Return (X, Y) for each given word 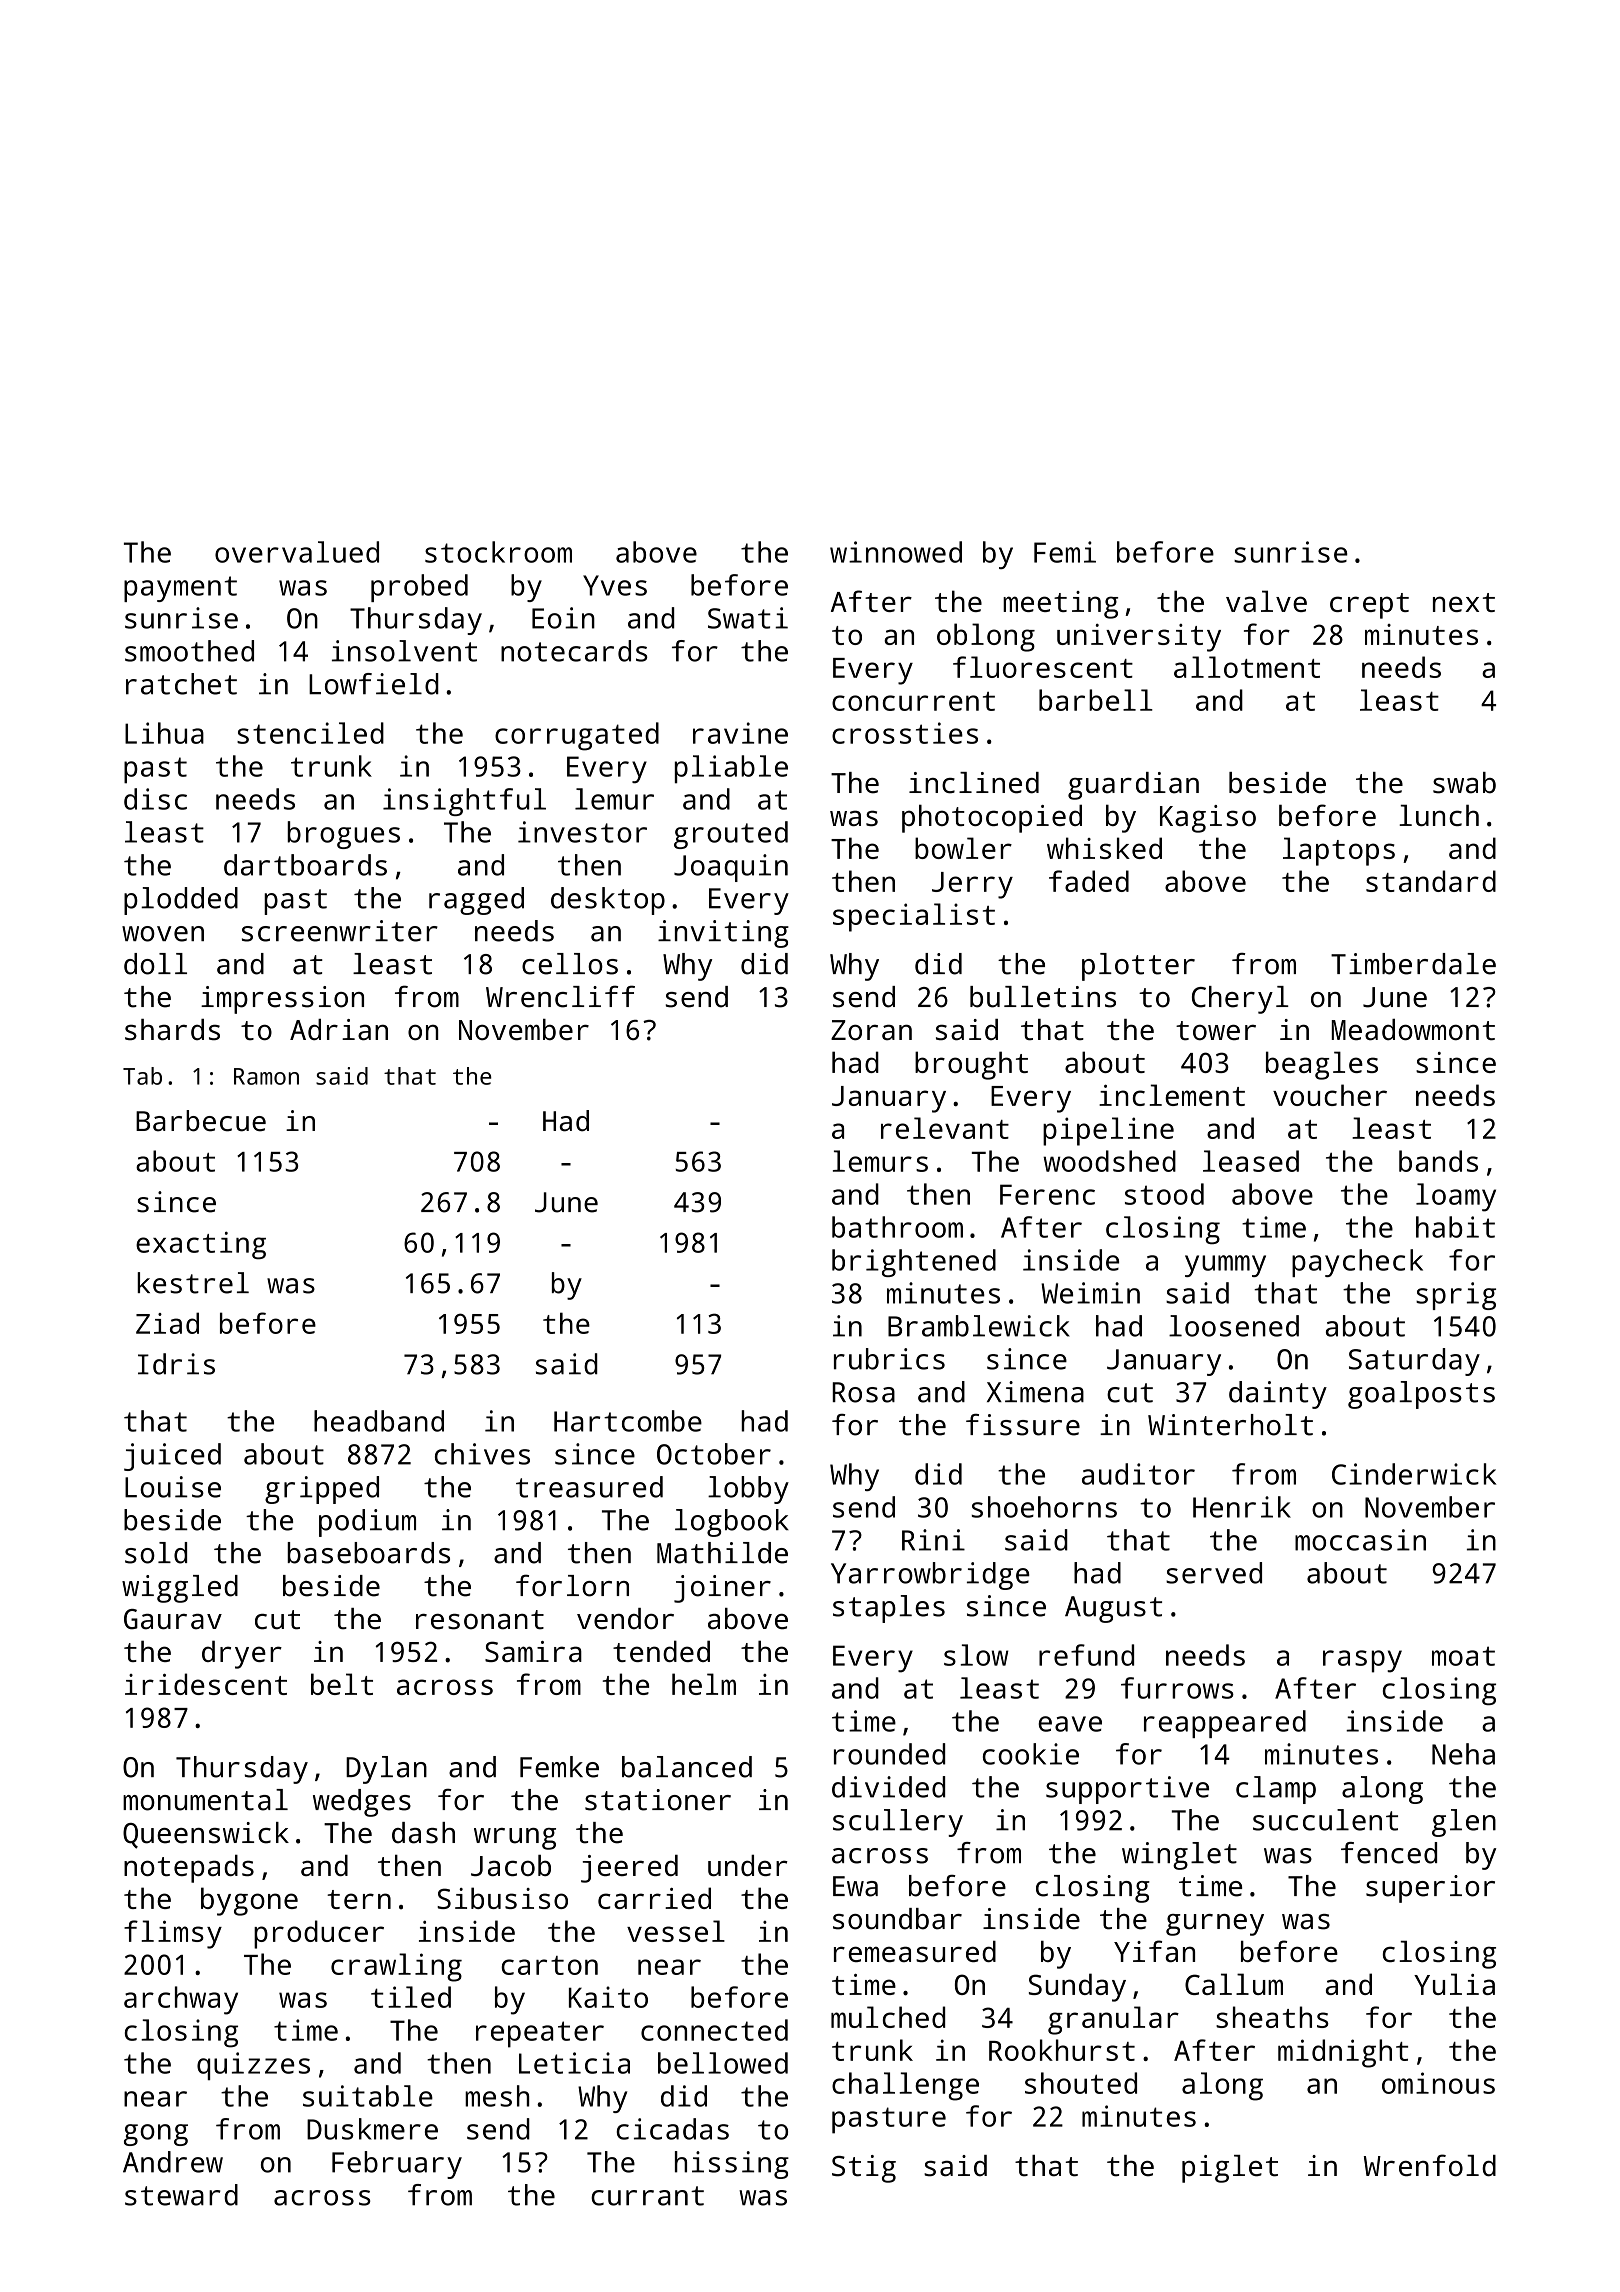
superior (1430, 1889)
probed (419, 588)
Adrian (339, 1029)
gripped (322, 1490)
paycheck (1357, 1263)
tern (359, 1899)
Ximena (1035, 1392)
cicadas (672, 2129)
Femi (1065, 552)
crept (1369, 606)
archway (181, 2000)
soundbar (897, 1919)
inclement (1172, 1095)
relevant (945, 1128)
